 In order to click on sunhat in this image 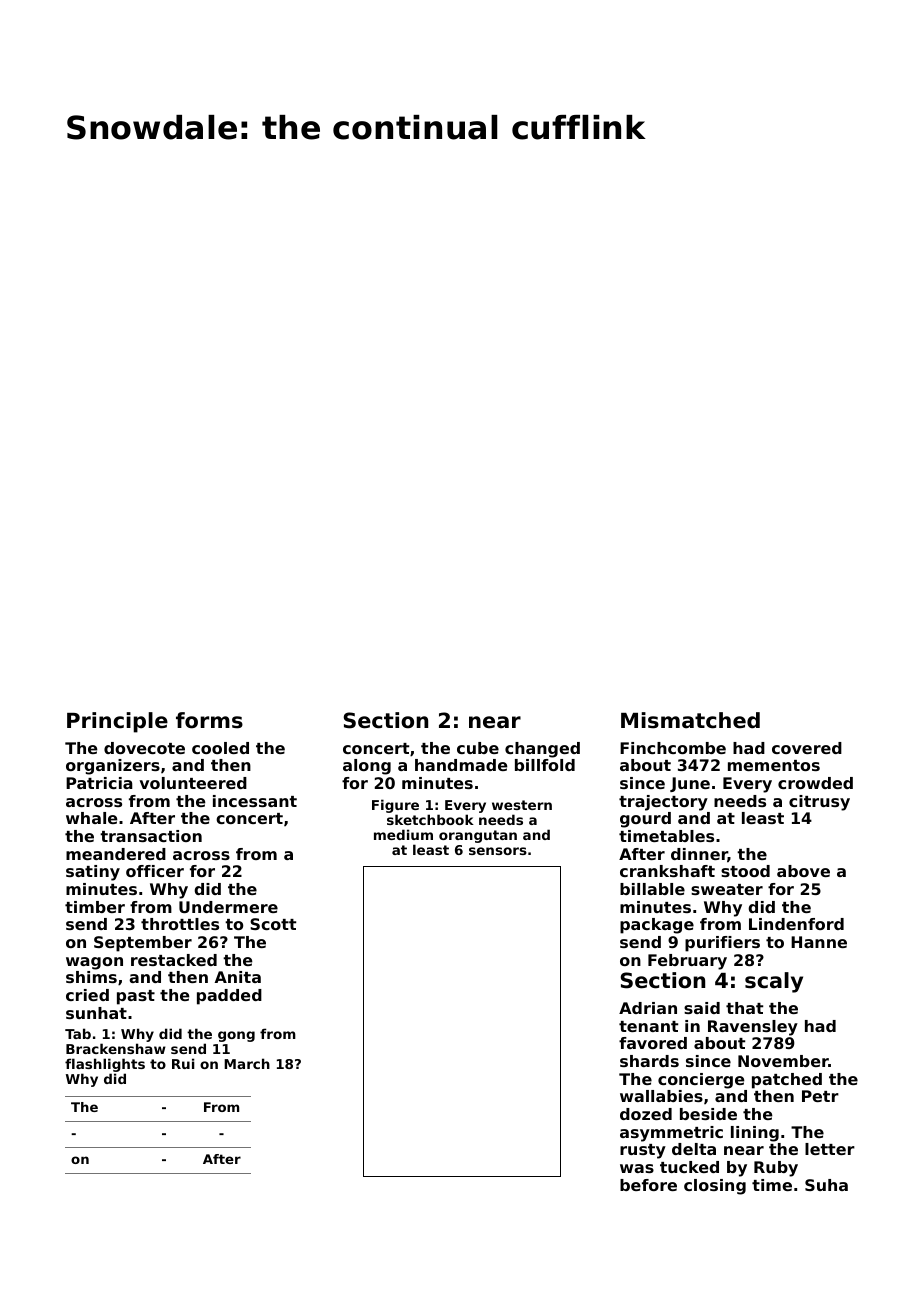, I will do `click(96, 1013)`.
